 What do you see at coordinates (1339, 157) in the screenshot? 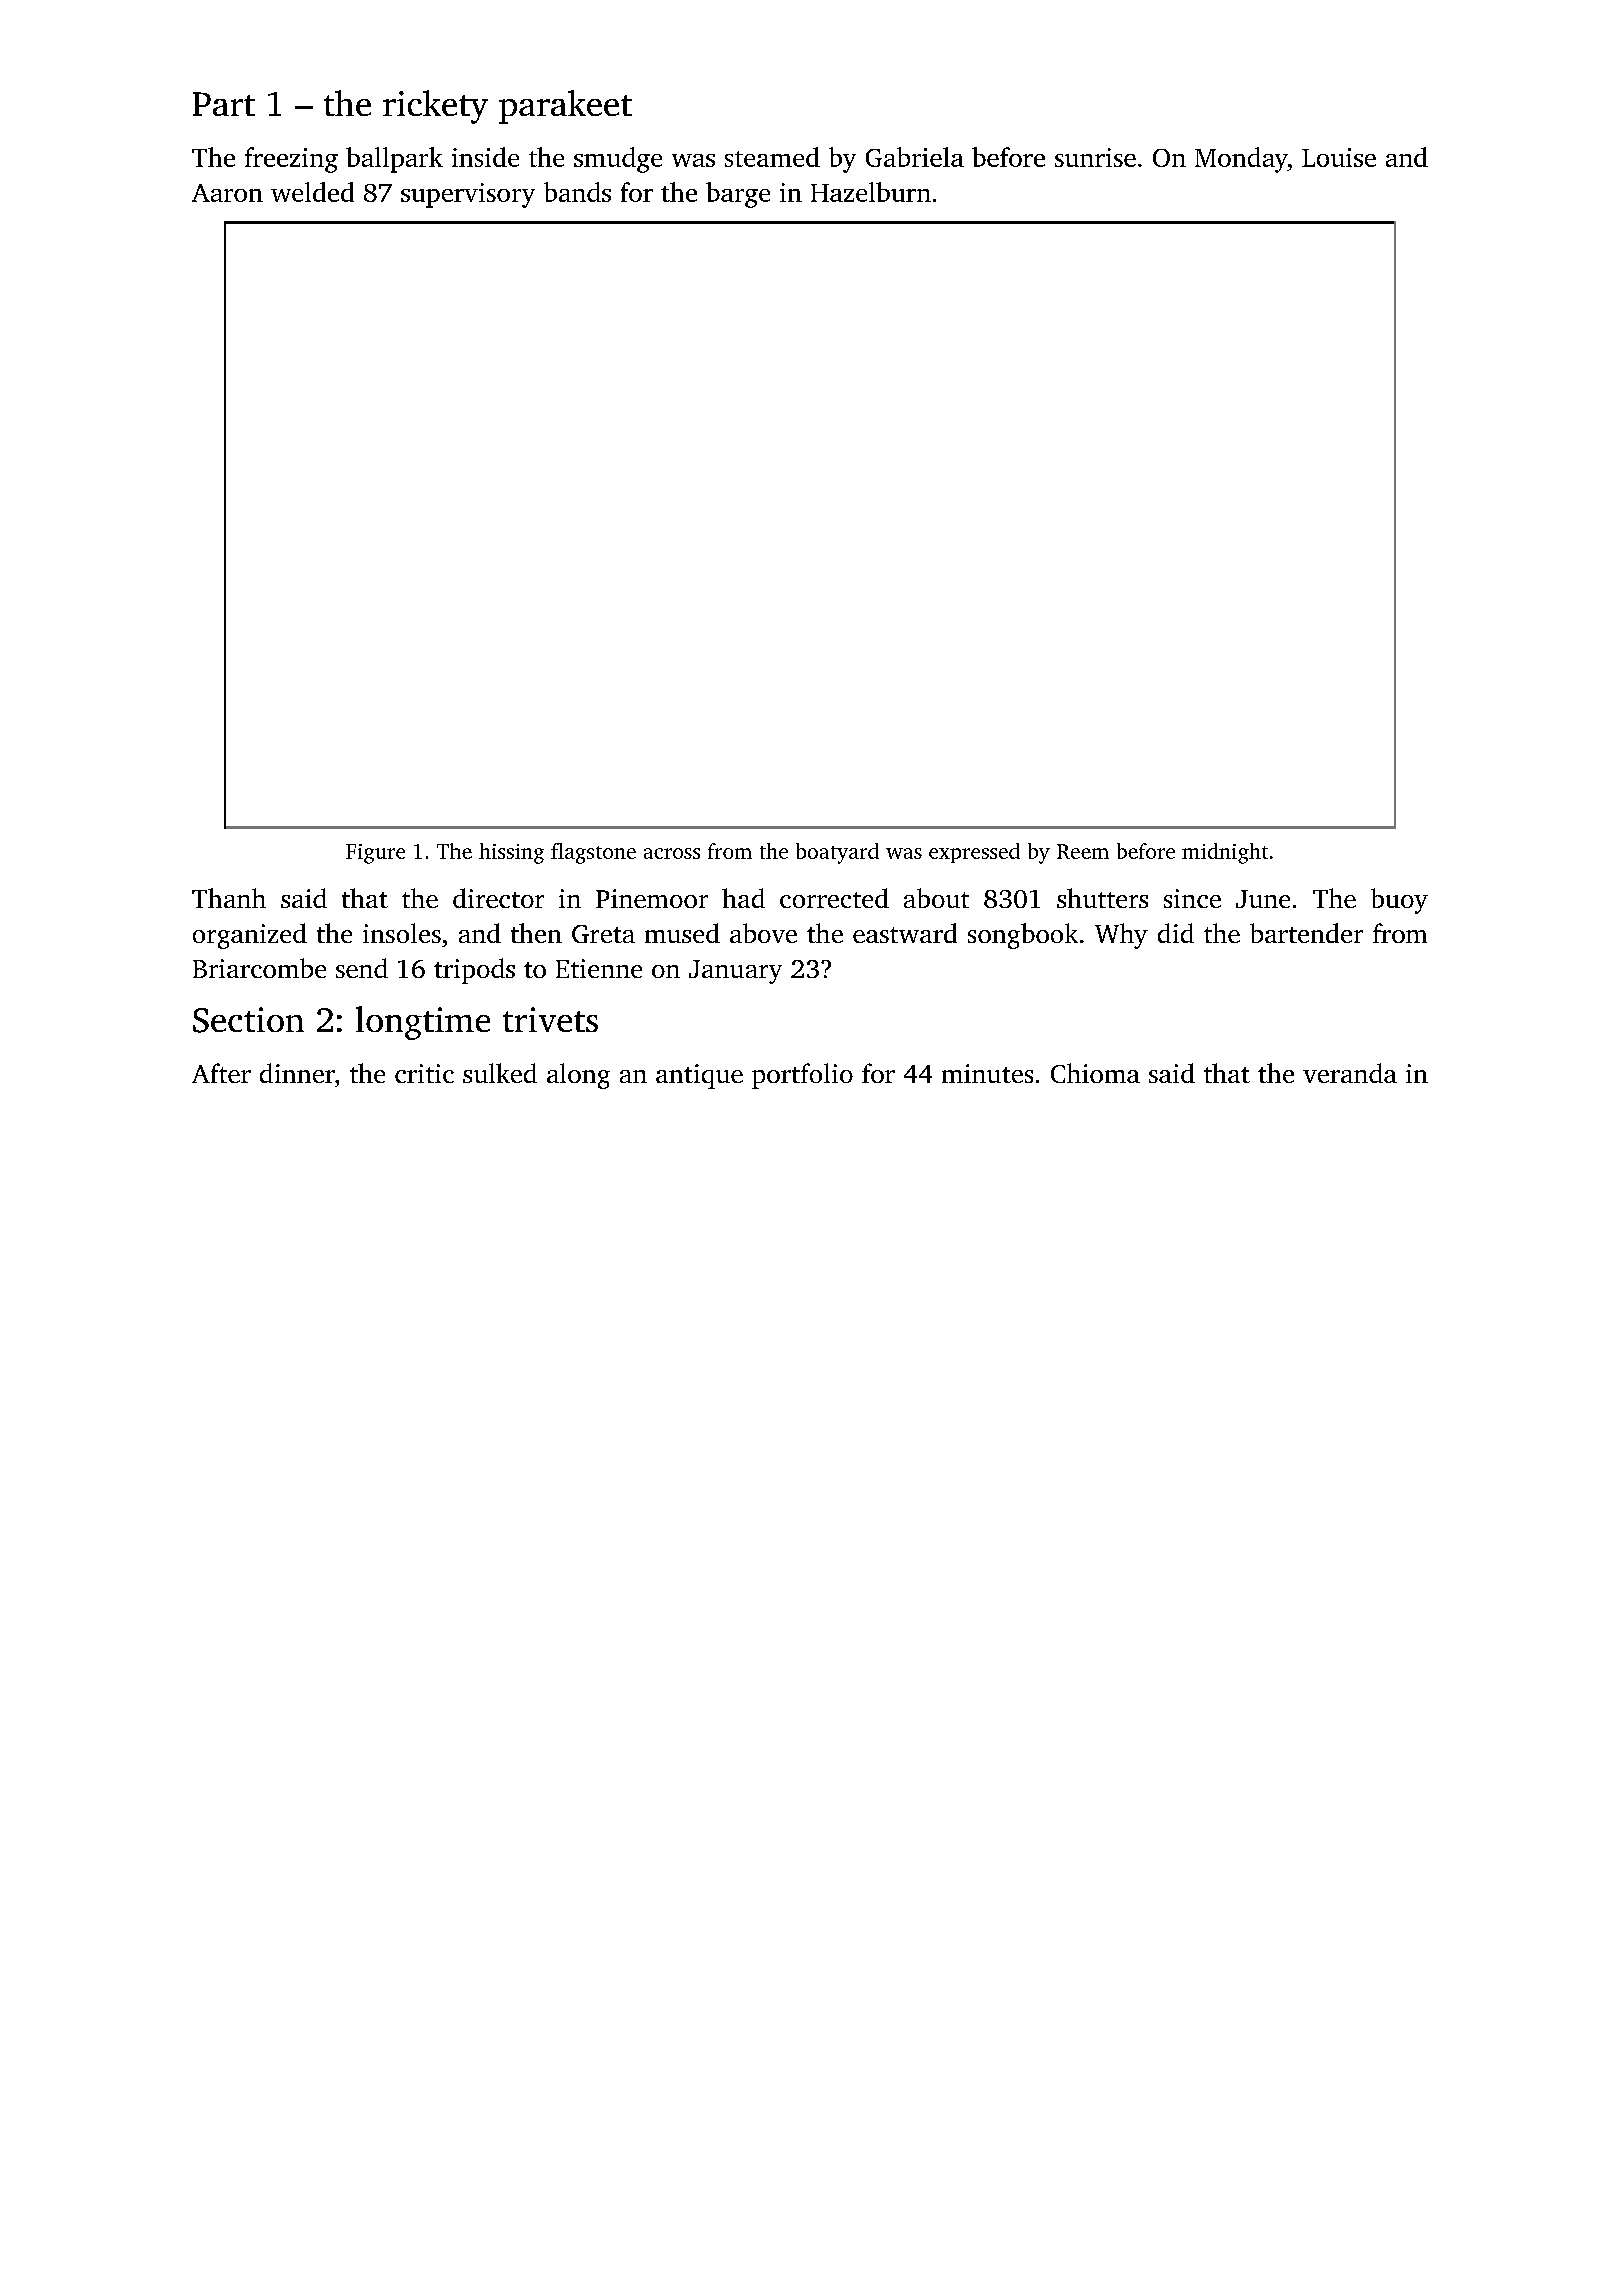
I see `Louise` at bounding box center [1339, 157].
